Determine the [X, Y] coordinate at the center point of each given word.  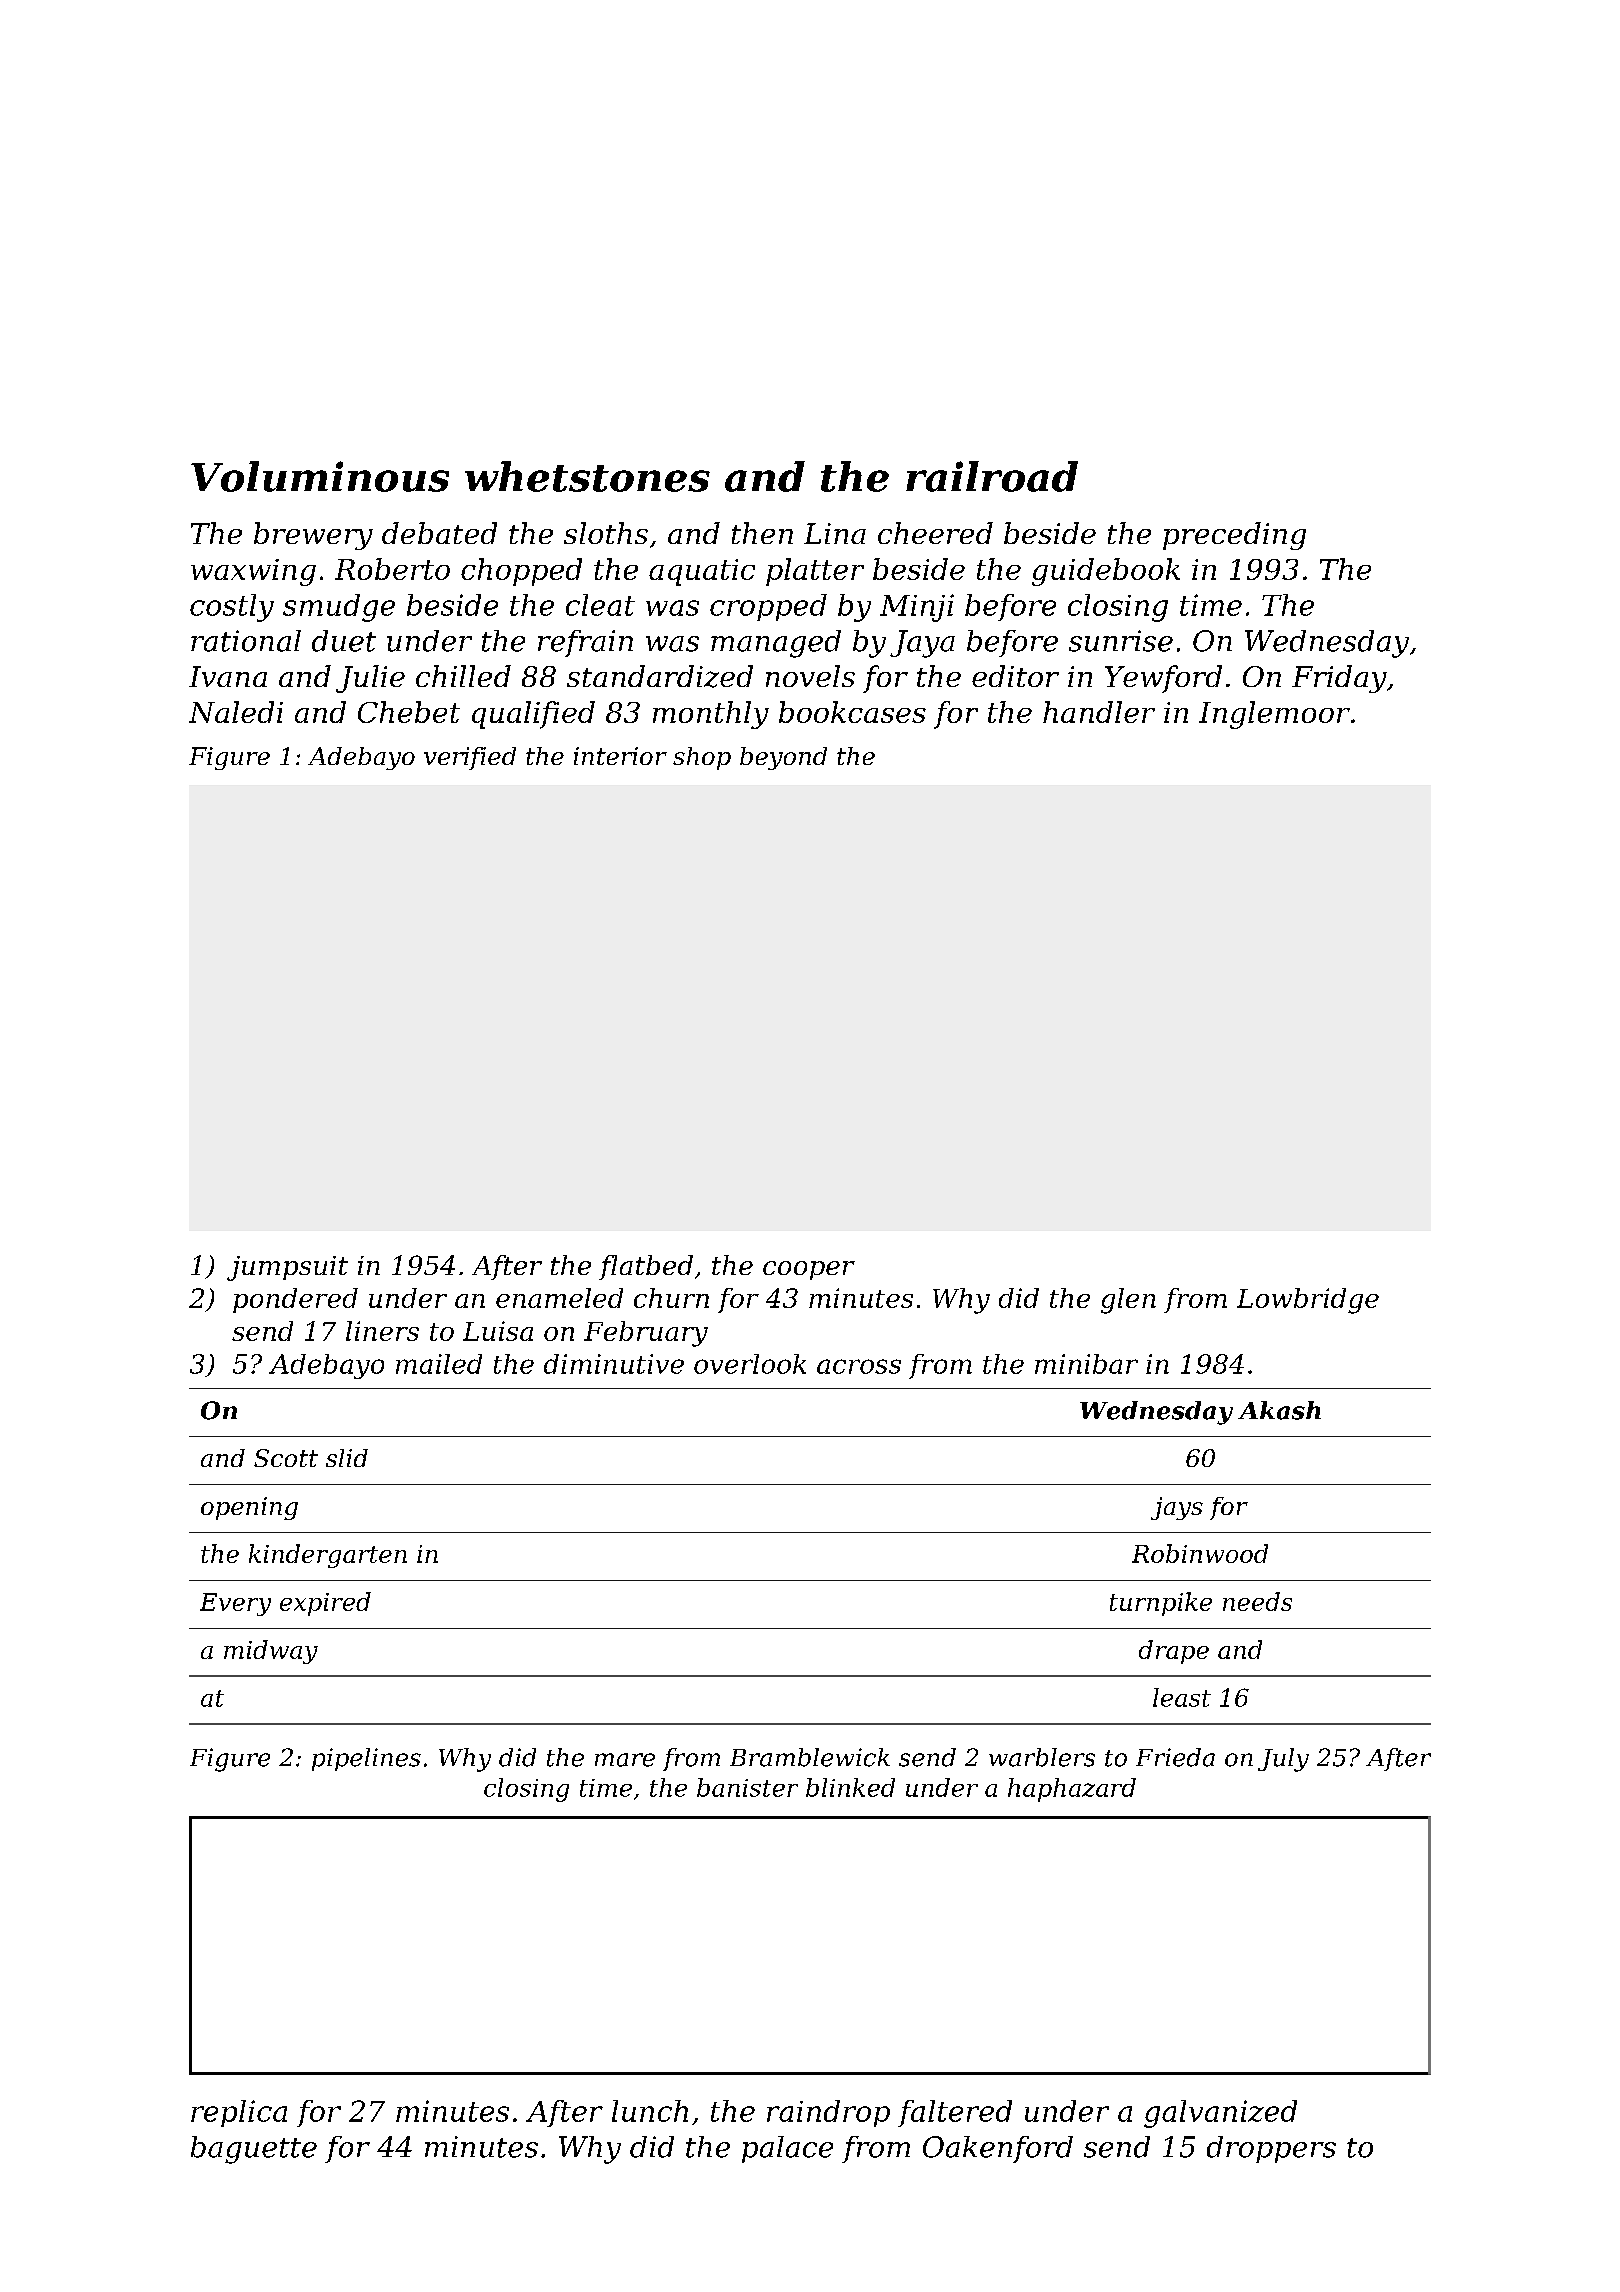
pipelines [366, 1759]
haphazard [1072, 1790]
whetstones [587, 476]
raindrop [828, 2113]
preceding [1234, 536]
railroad [992, 476]
